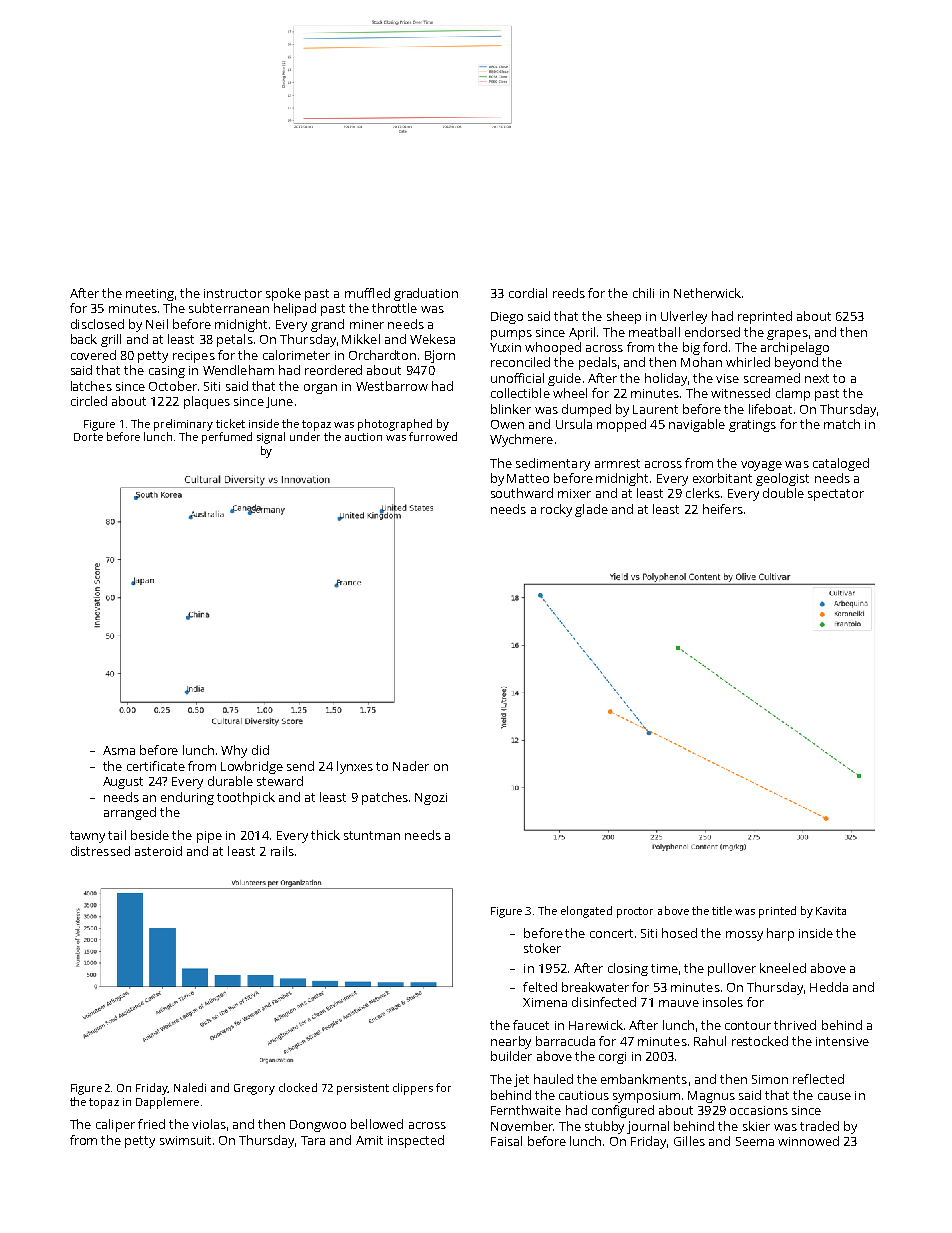  I want to click on distressed, so click(100, 851).
